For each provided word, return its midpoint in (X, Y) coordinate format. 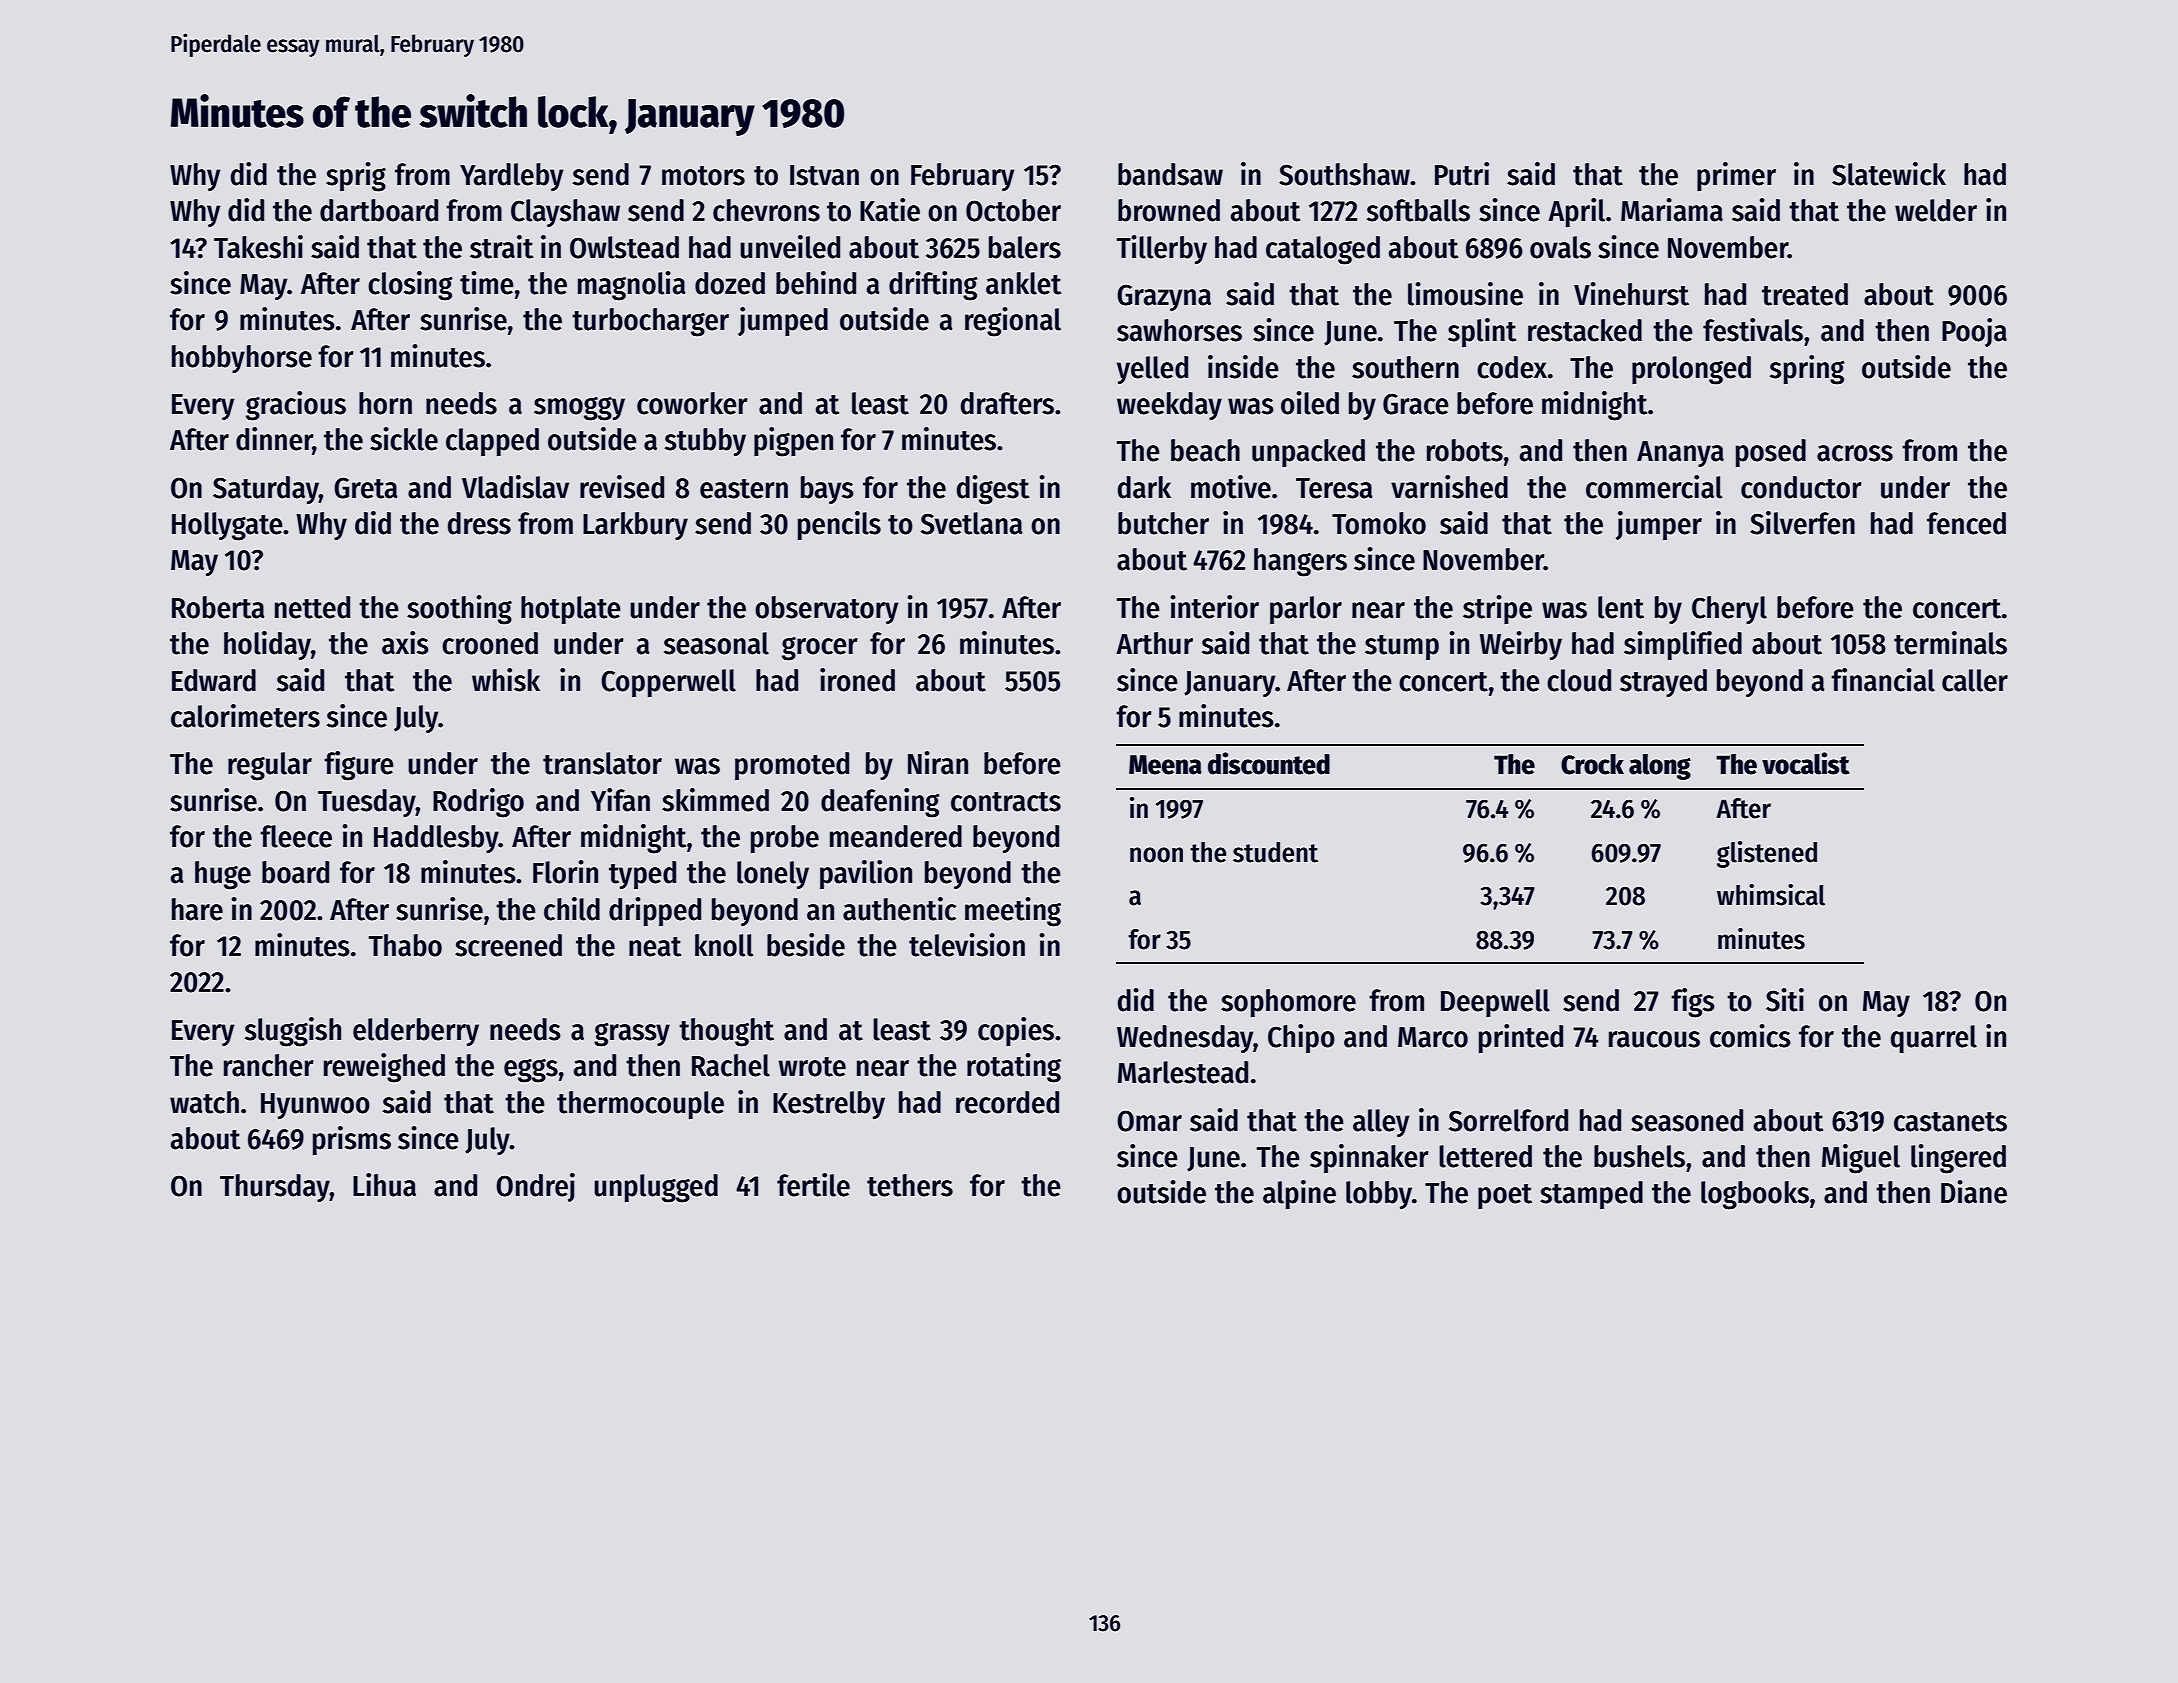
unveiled (790, 247)
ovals (1560, 247)
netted (312, 607)
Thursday (275, 1188)
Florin (565, 872)
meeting (1013, 912)
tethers (910, 1185)
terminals (1950, 643)
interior (1215, 607)
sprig (356, 177)
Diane (1974, 1192)
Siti (1785, 1000)
